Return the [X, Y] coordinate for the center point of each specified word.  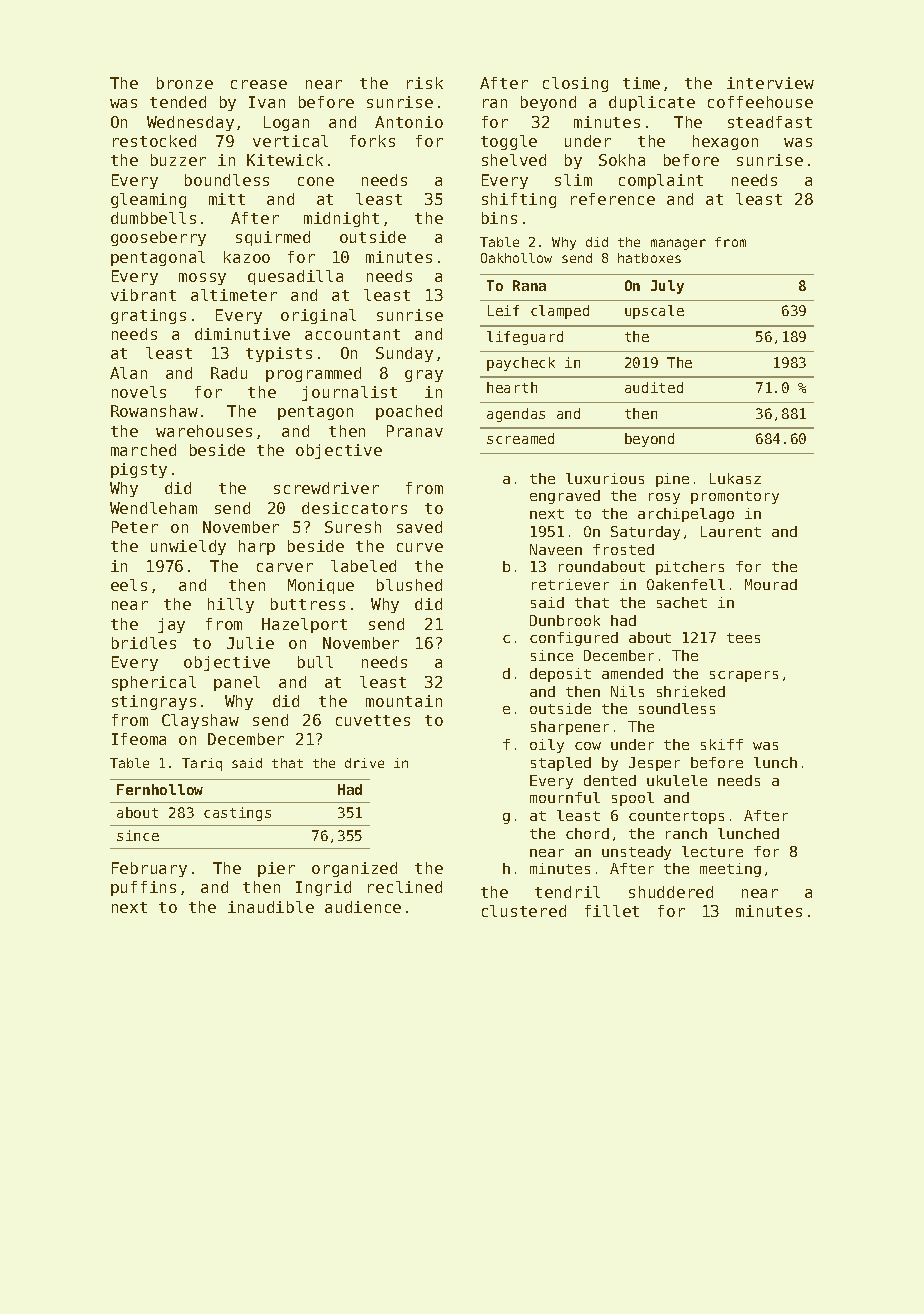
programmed [313, 374]
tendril [567, 892]
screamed [520, 438]
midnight [341, 219]
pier [276, 869]
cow [588, 746]
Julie [250, 643]
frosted [623, 549]
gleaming [148, 200]
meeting [730, 870]
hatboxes [649, 258]
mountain [404, 701]
